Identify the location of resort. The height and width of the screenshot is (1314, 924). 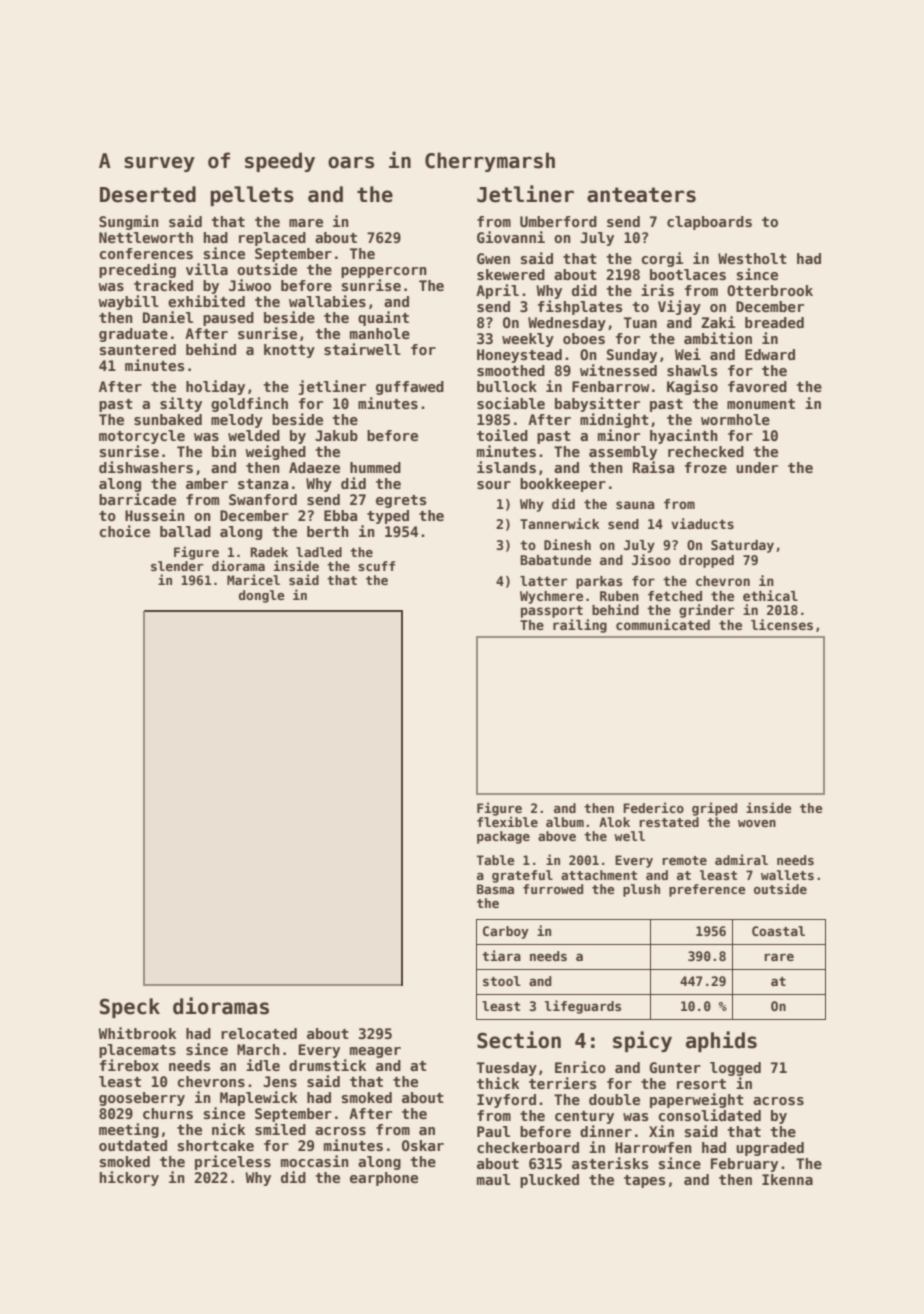
(701, 1084).
